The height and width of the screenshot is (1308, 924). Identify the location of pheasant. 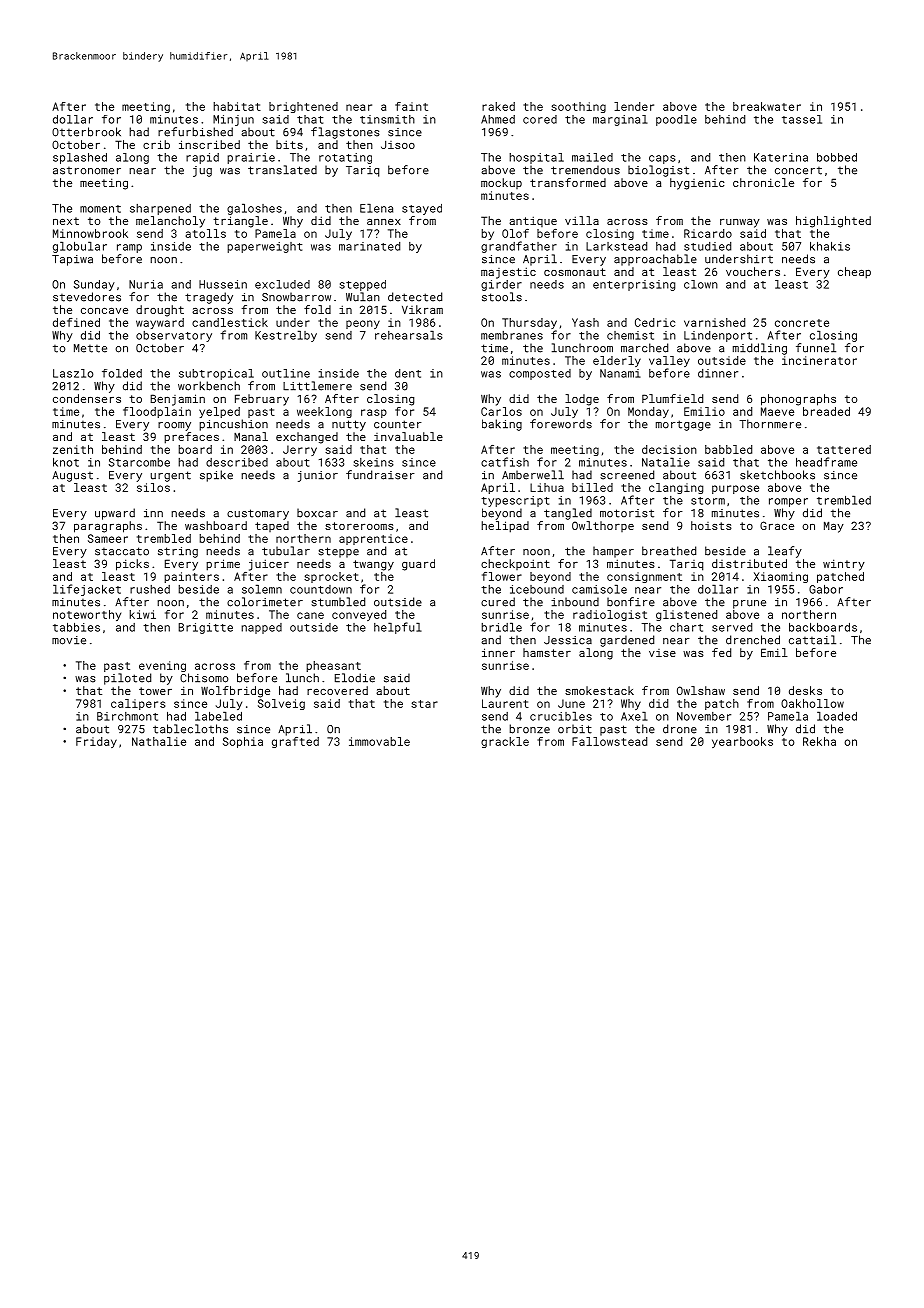
(333, 666).
